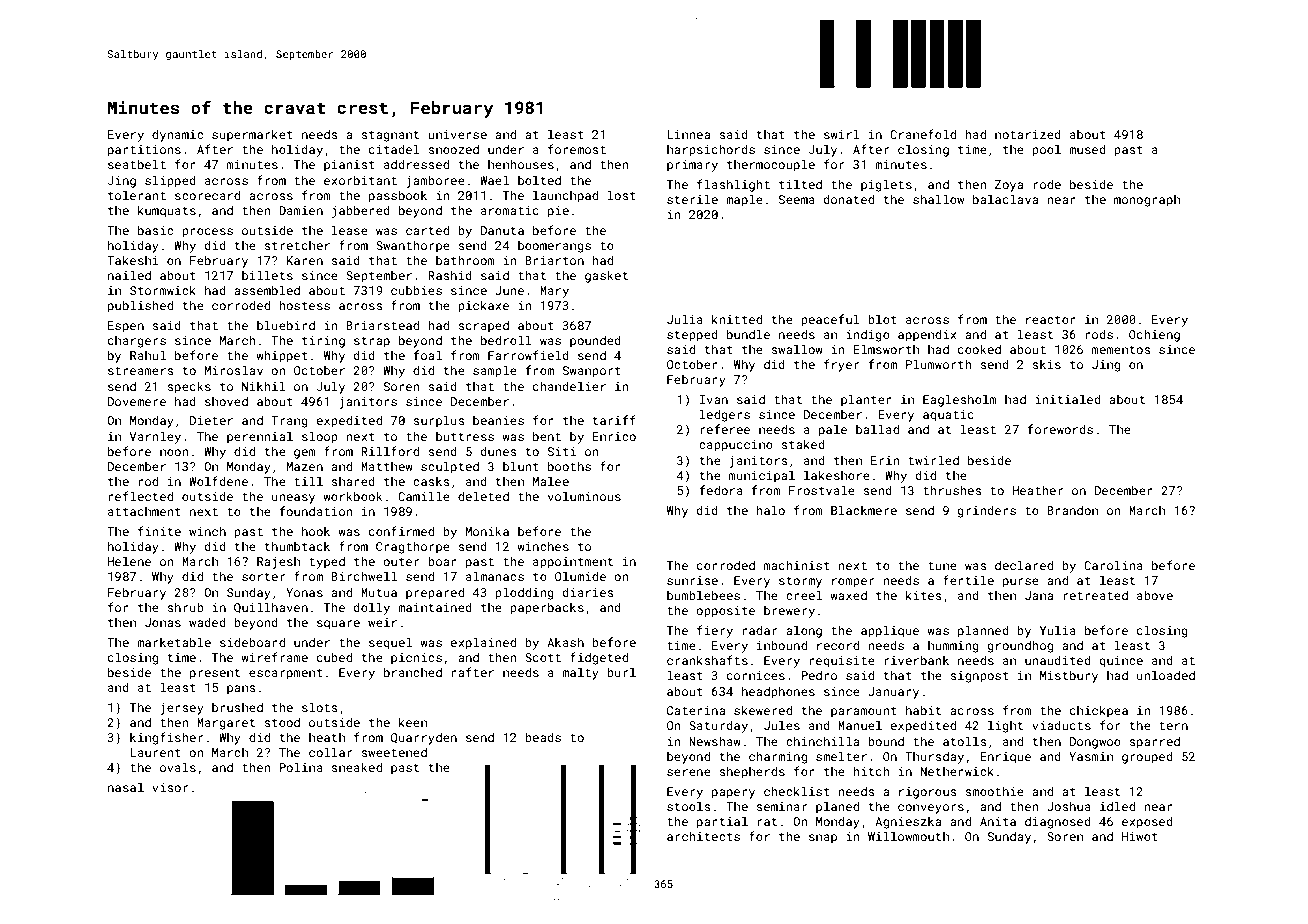  What do you see at coordinates (998, 821) in the image?
I see `Anita` at bounding box center [998, 821].
